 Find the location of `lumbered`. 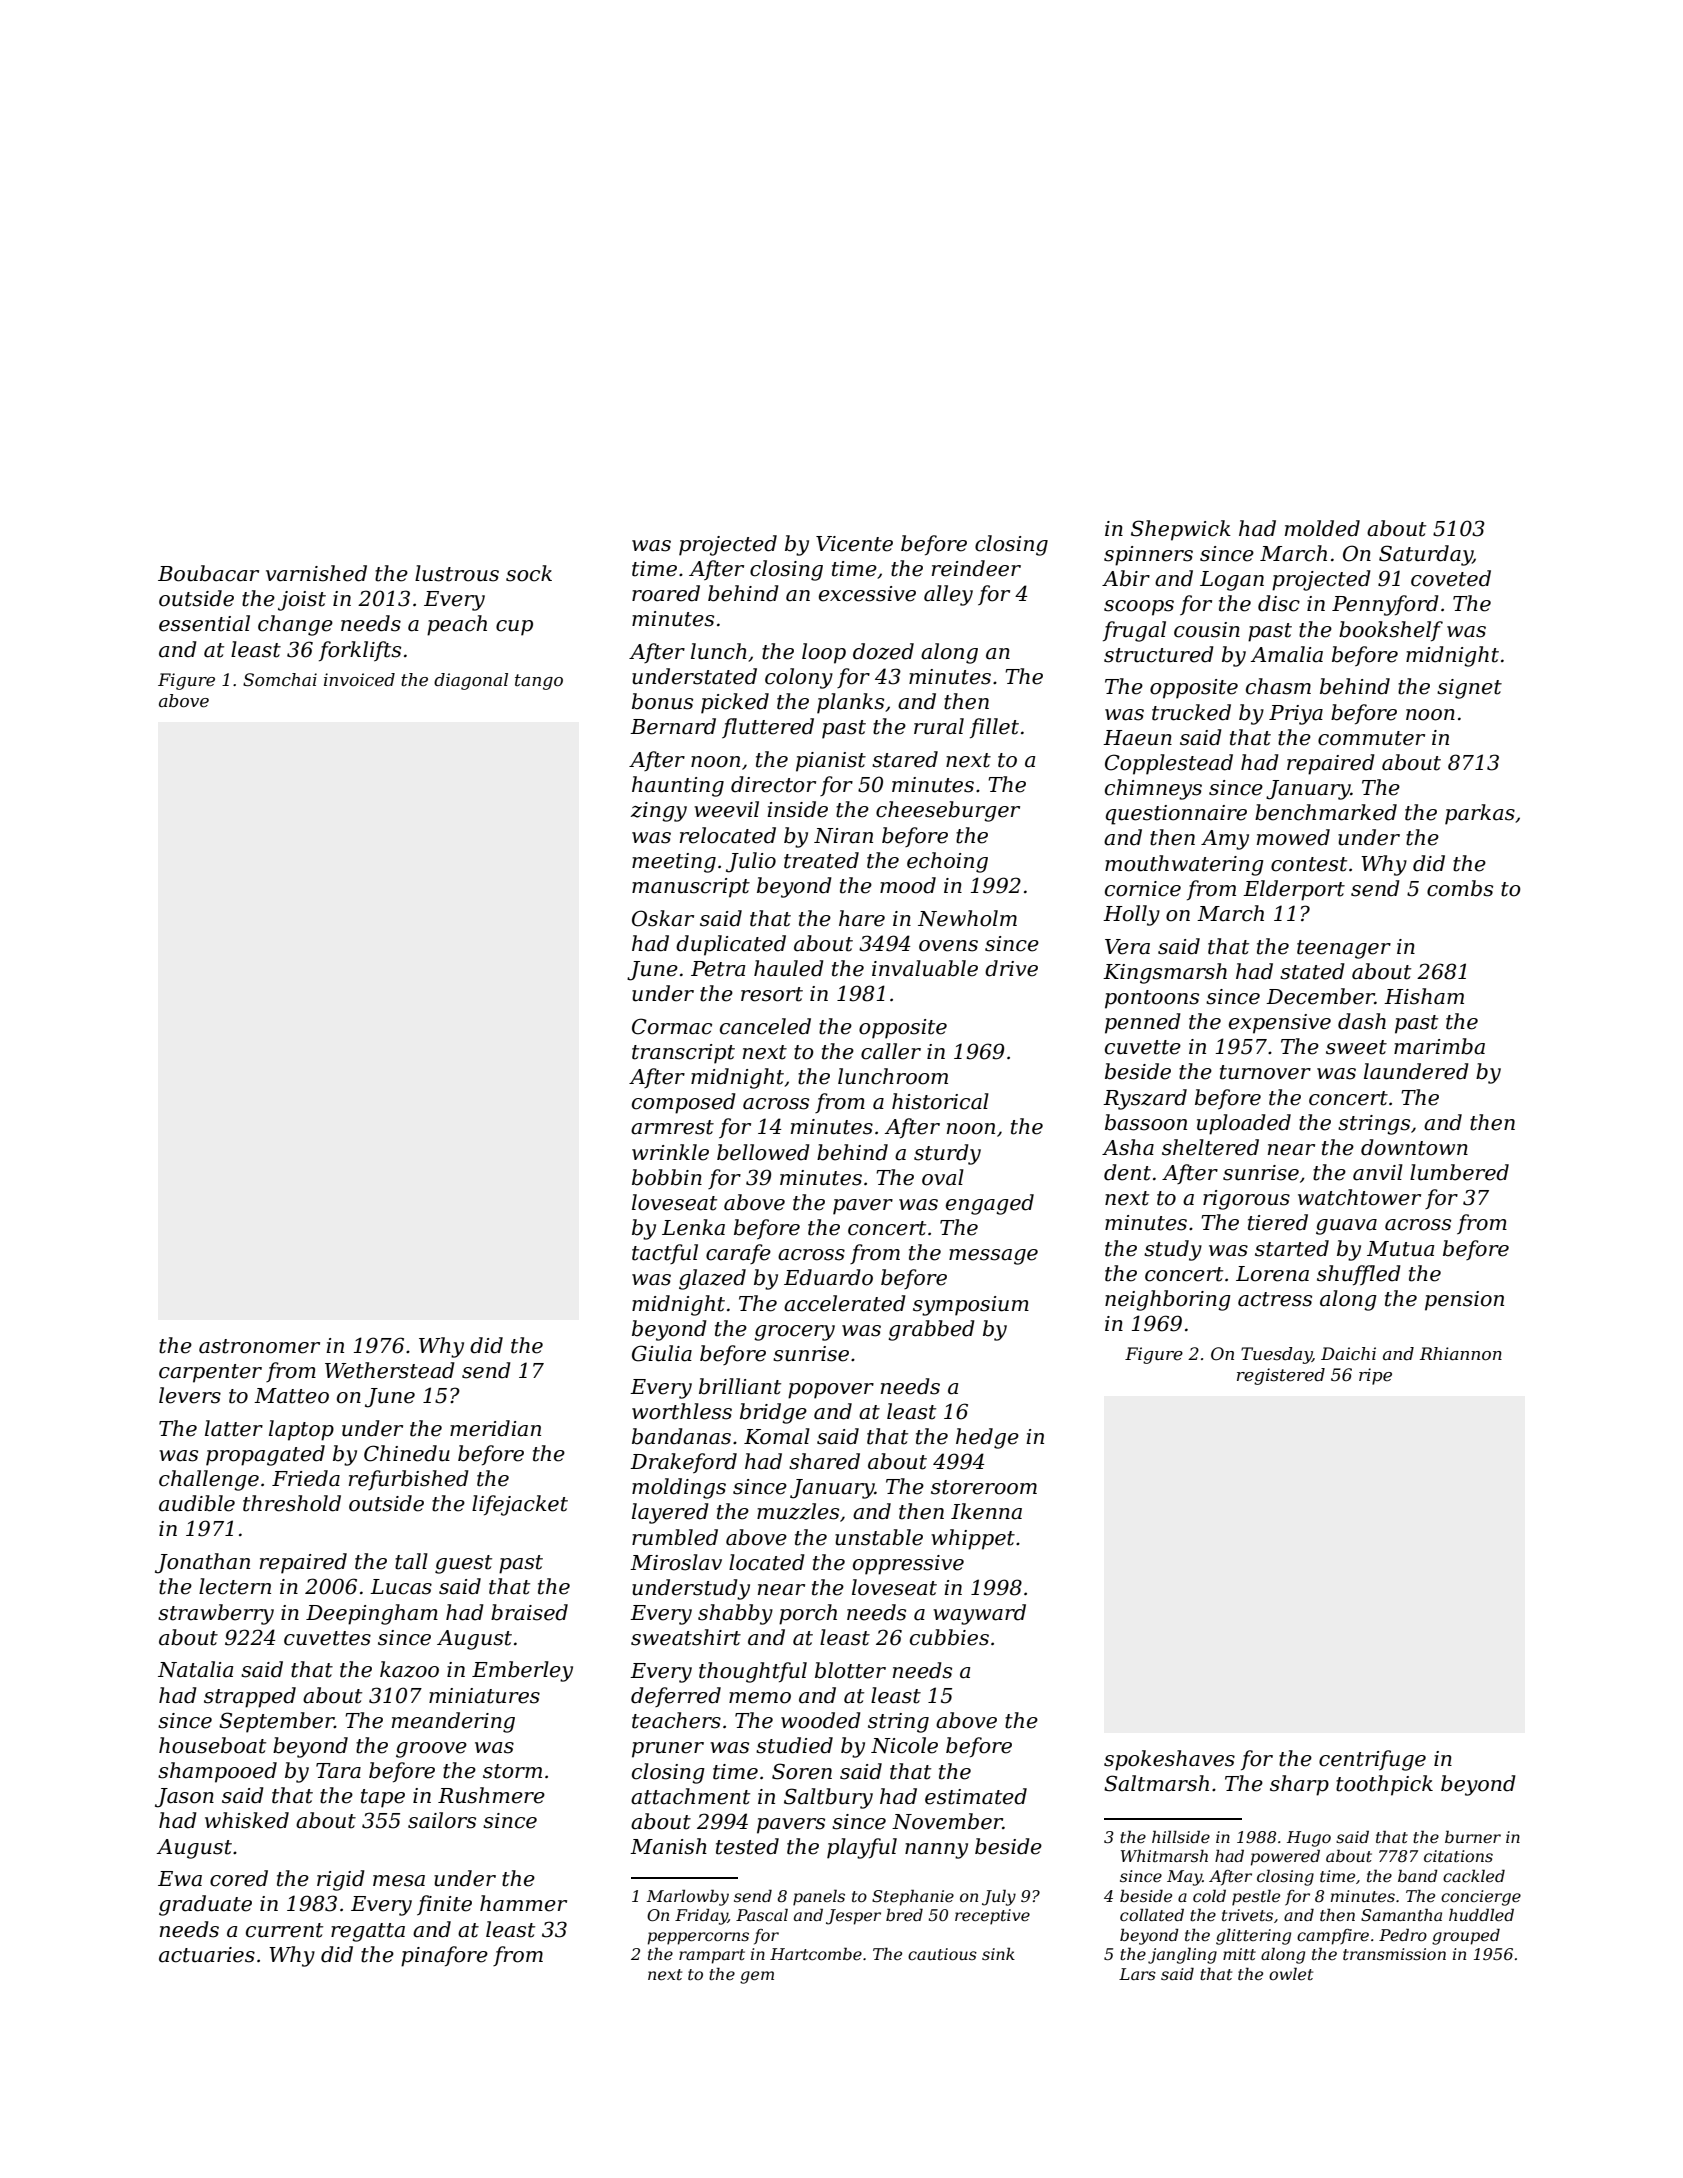

lumbered is located at coordinates (1459, 1172).
